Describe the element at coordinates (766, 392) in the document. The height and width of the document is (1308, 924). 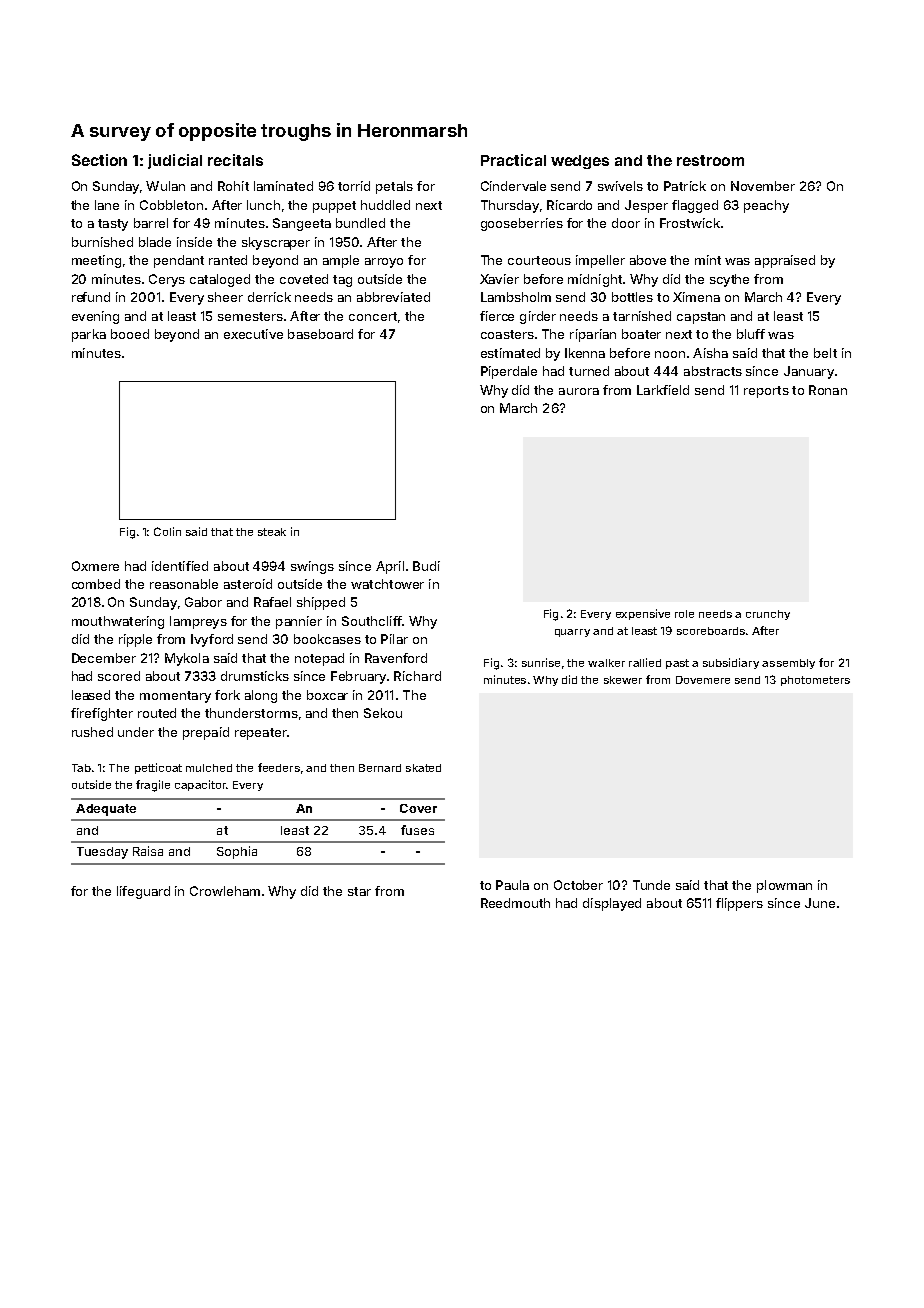
I see `reports` at that location.
